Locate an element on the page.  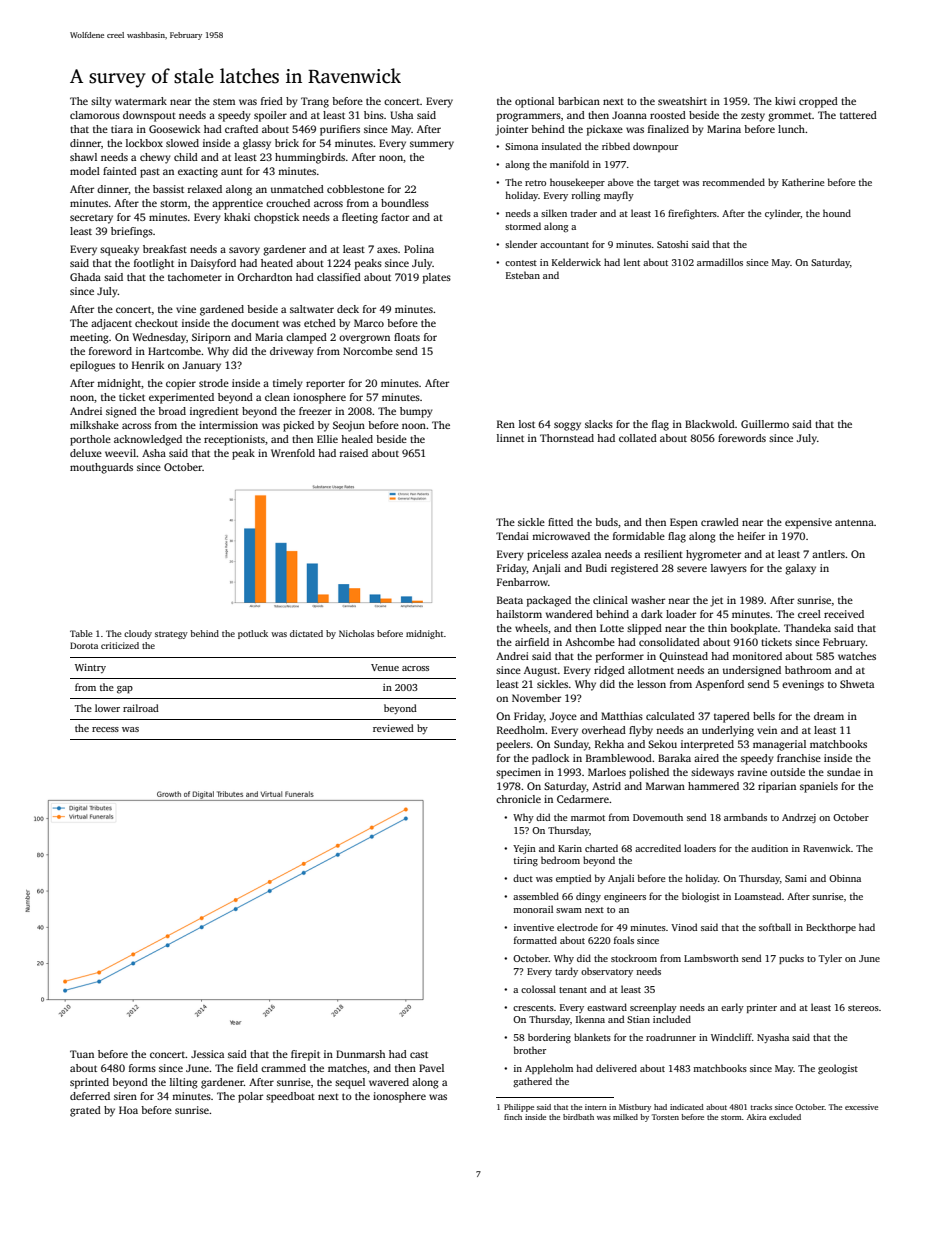
tachometer is located at coordinates (195, 277).
